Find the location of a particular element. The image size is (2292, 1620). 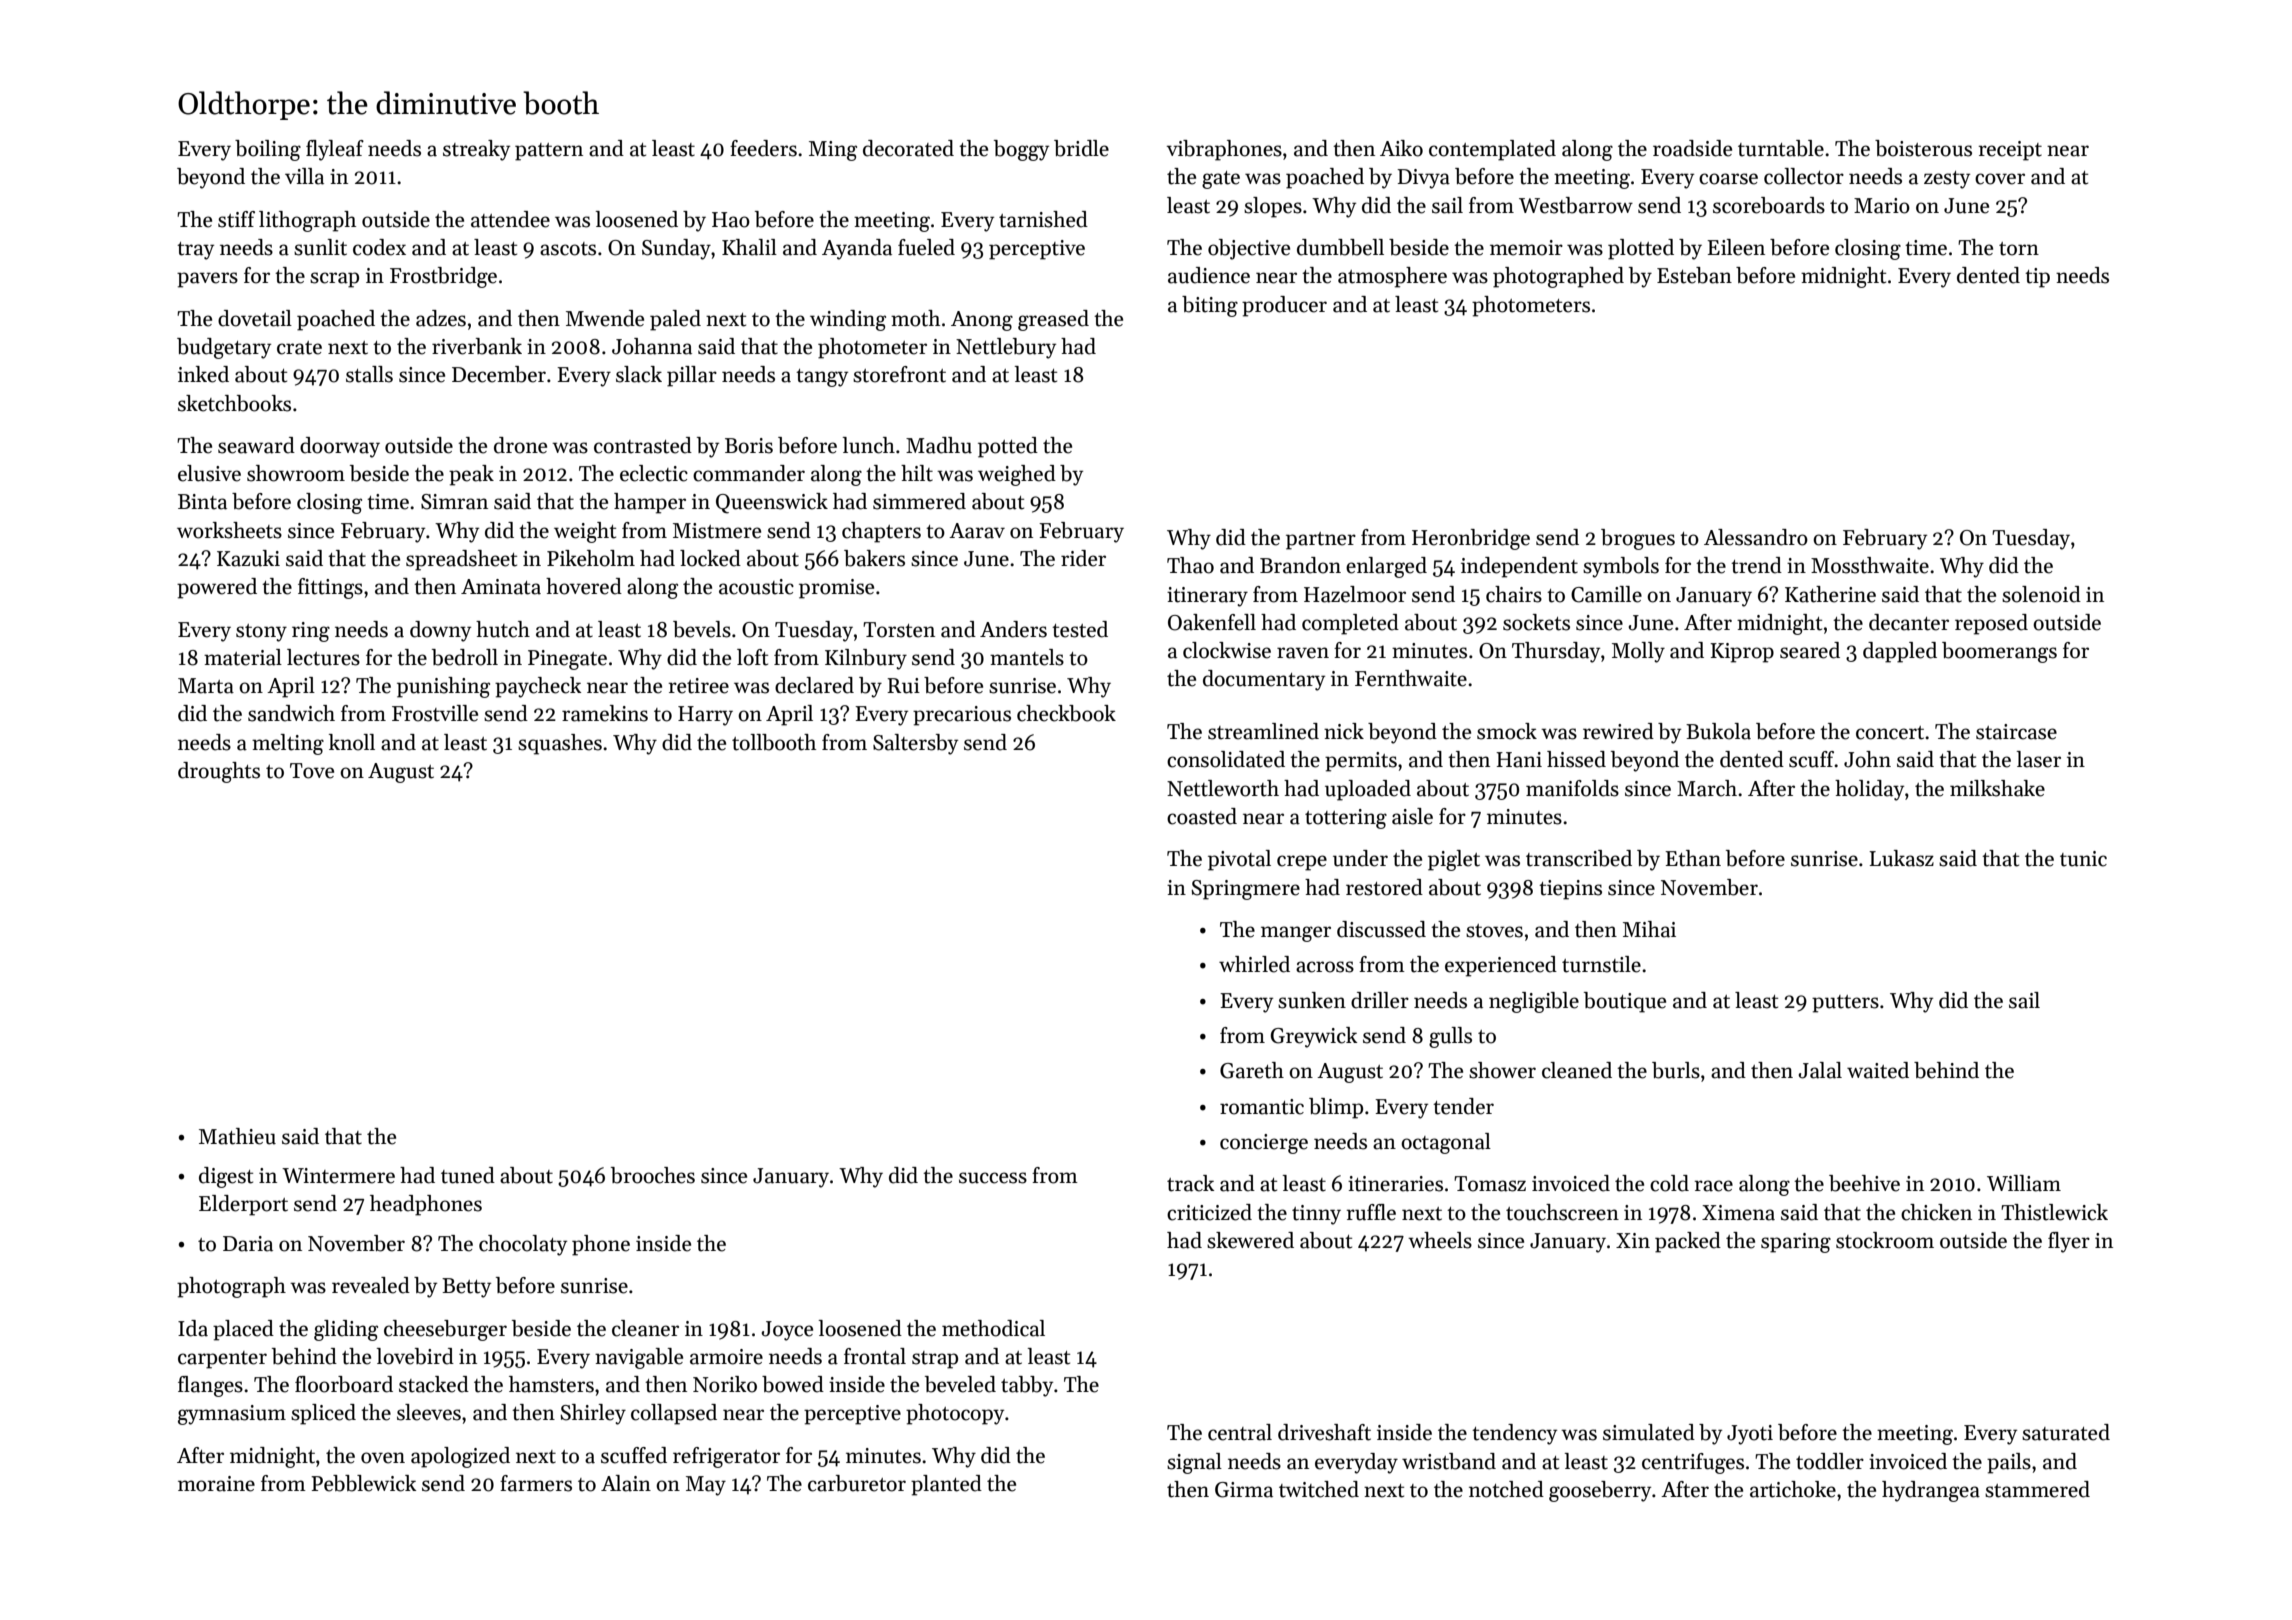

stammered is located at coordinates (2037, 1489).
